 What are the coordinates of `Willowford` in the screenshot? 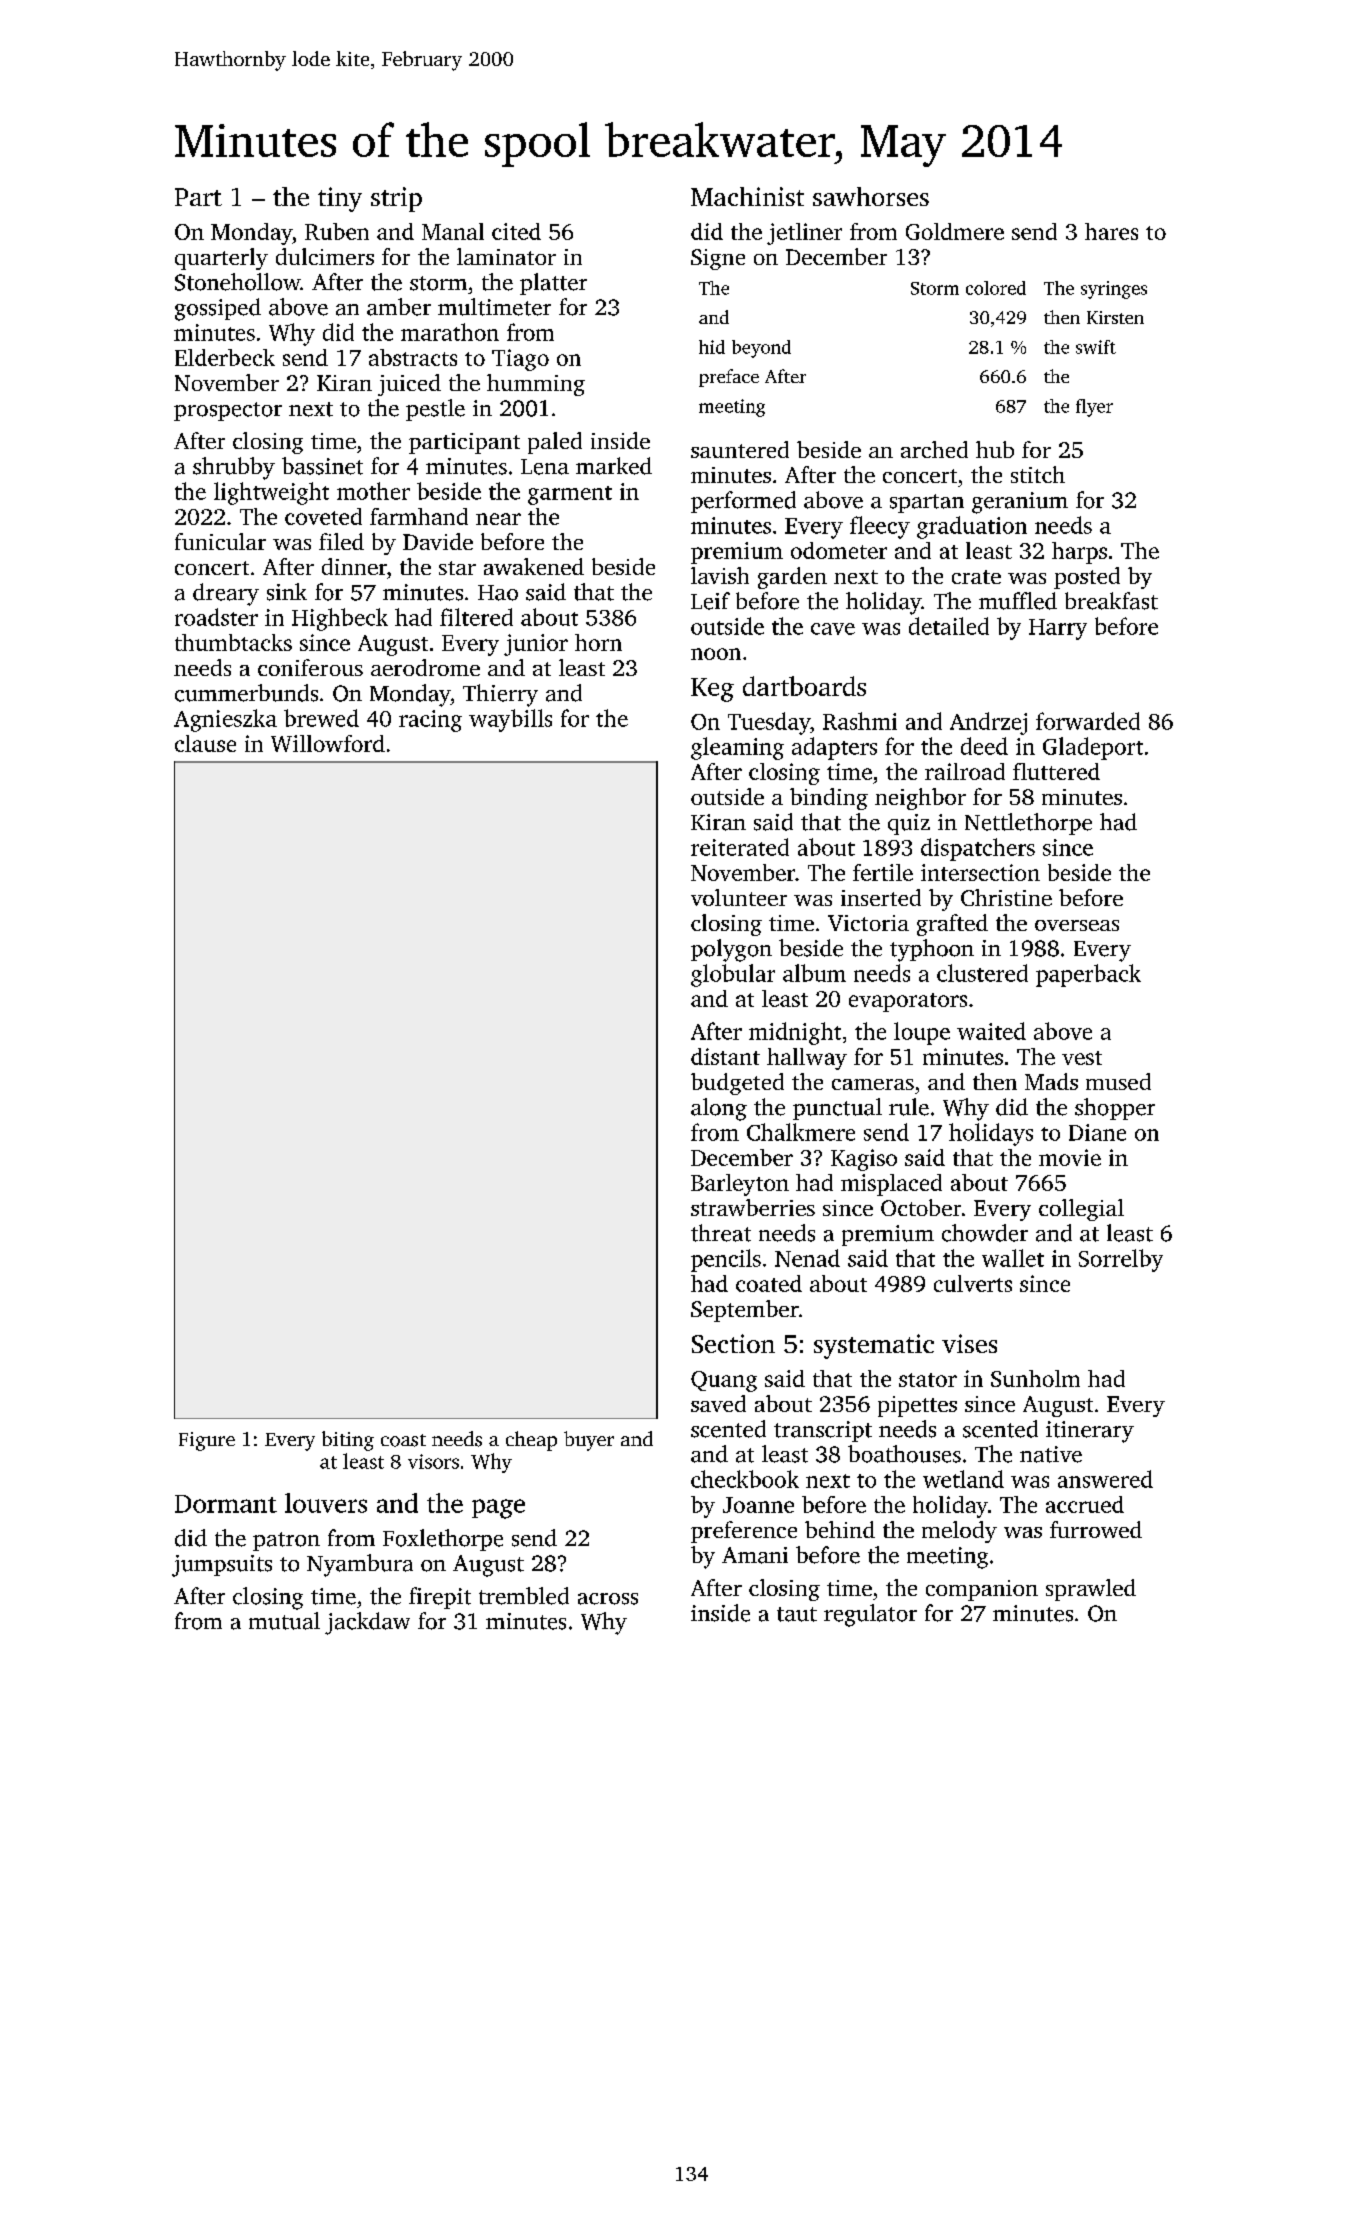 It's located at (328, 743).
